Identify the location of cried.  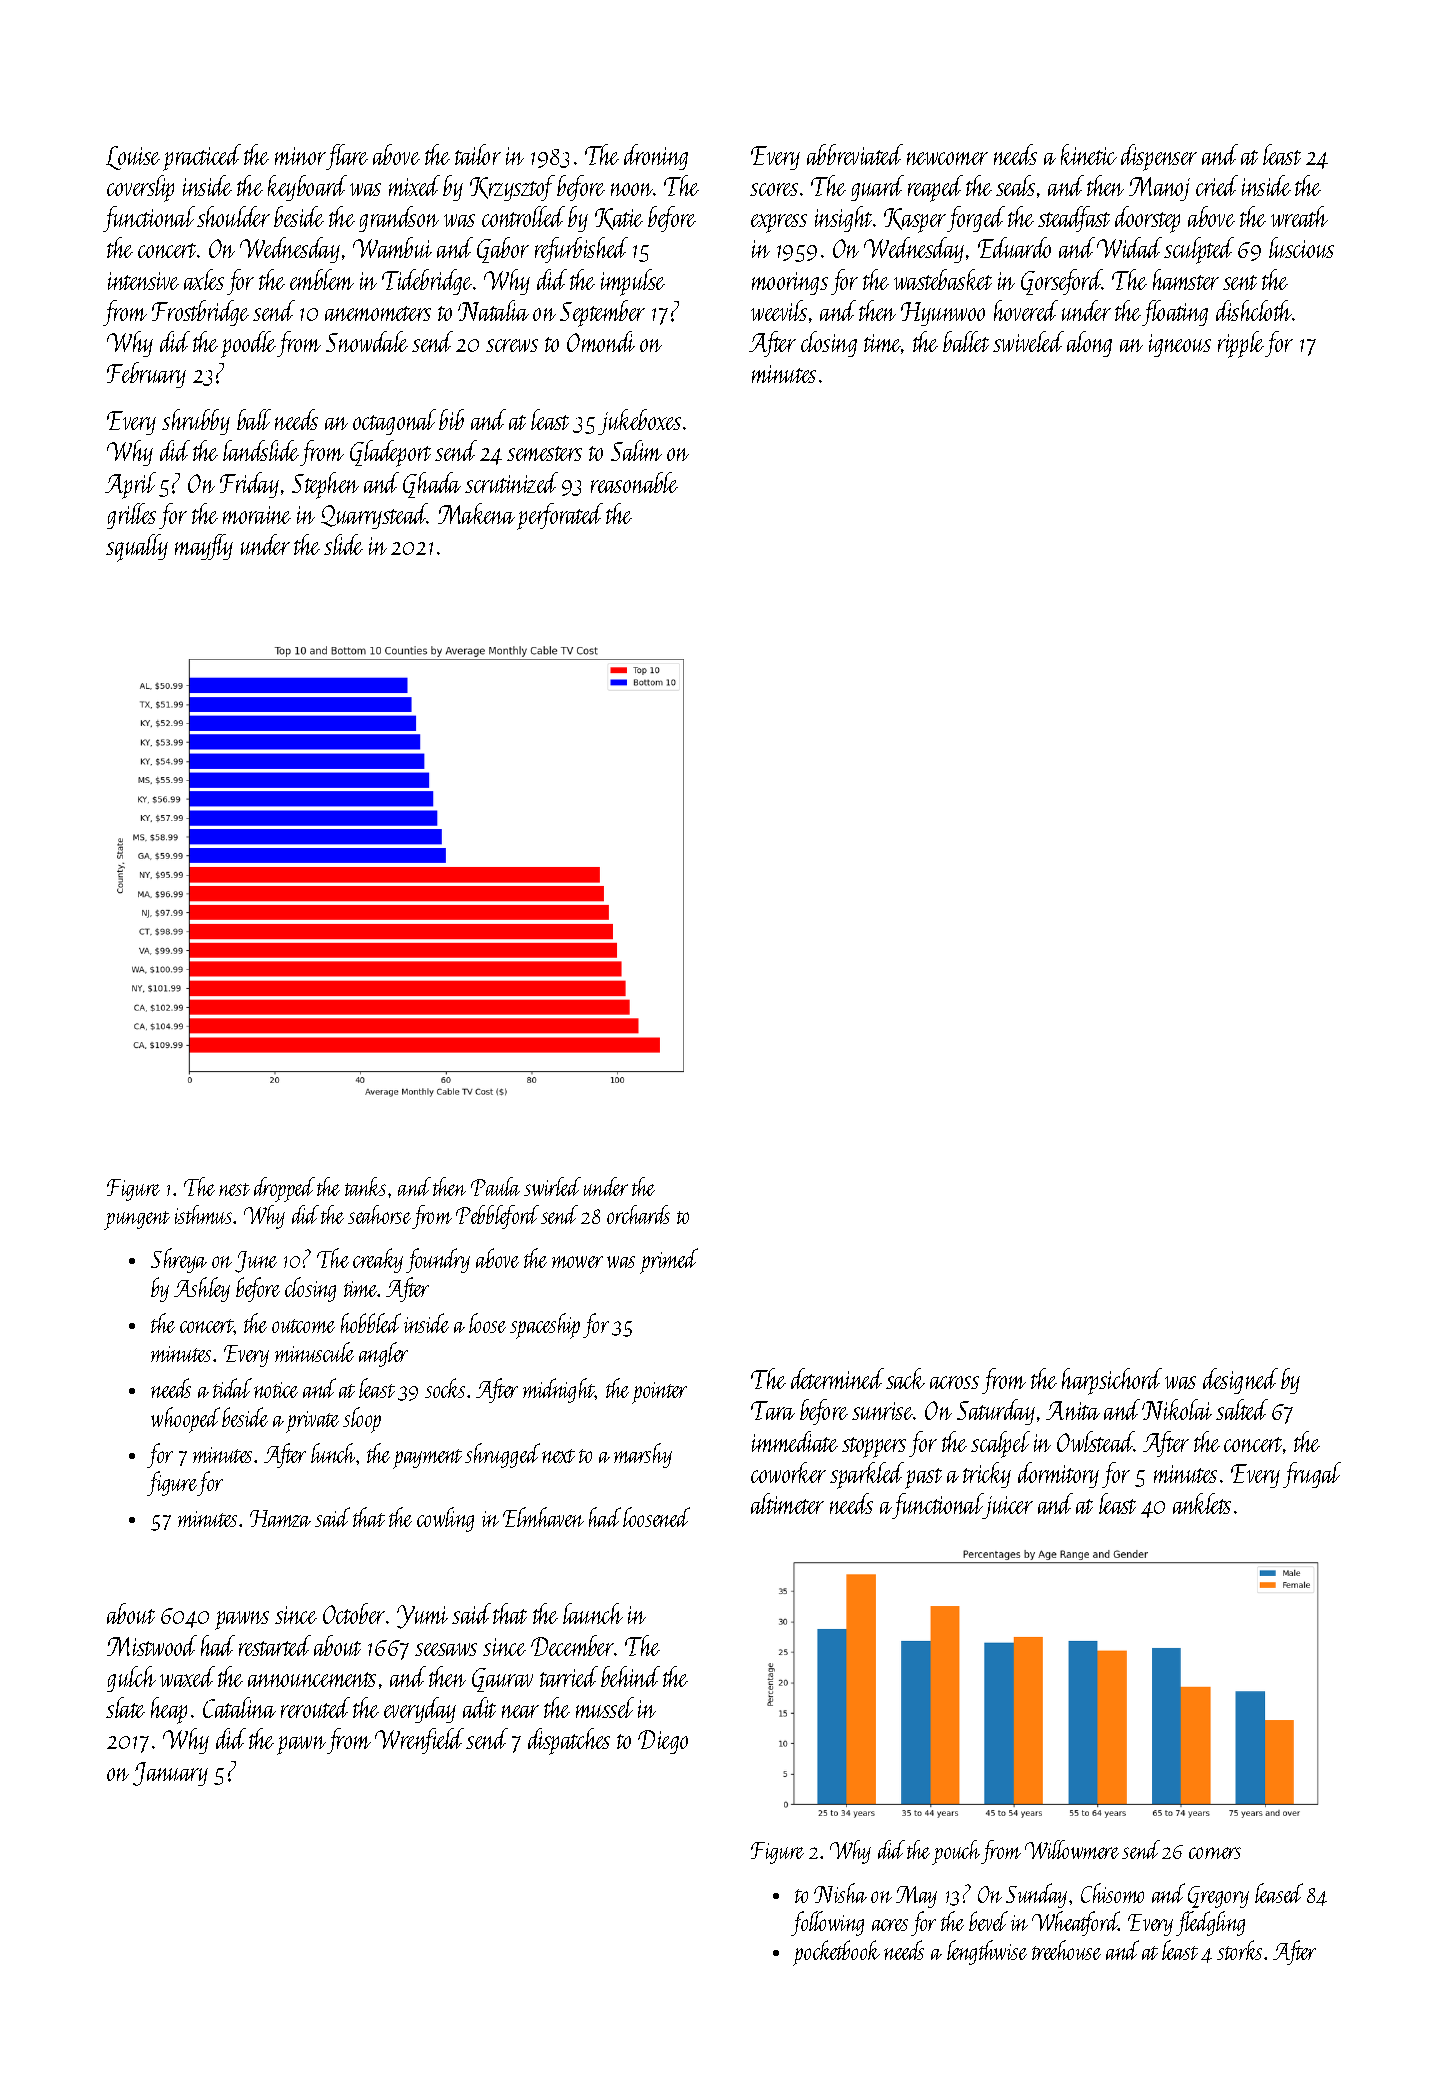
(1217, 185).
